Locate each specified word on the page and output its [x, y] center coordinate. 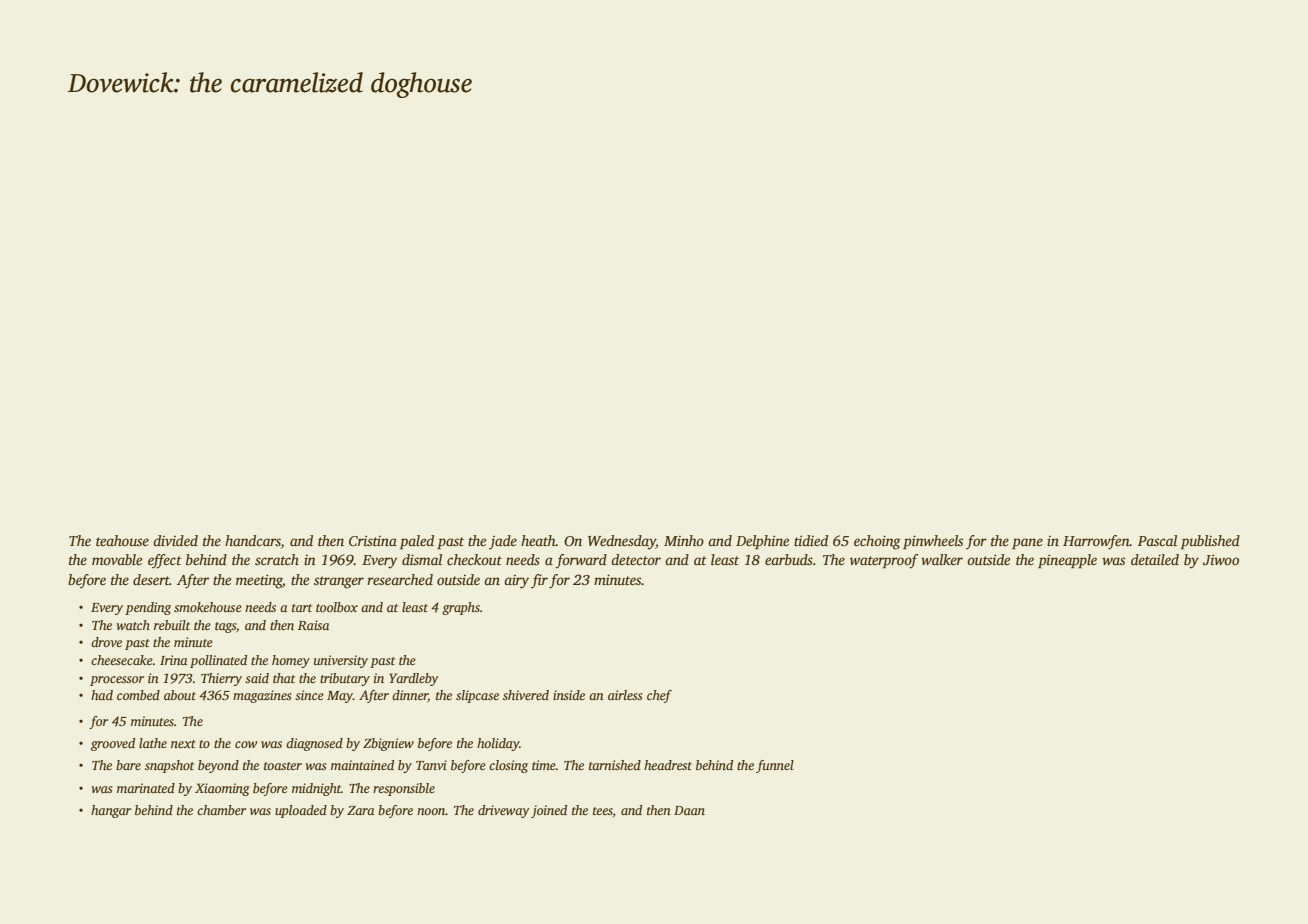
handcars [253, 542]
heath [538, 540]
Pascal [1157, 540]
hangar [111, 811]
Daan [689, 810]
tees [603, 811]
